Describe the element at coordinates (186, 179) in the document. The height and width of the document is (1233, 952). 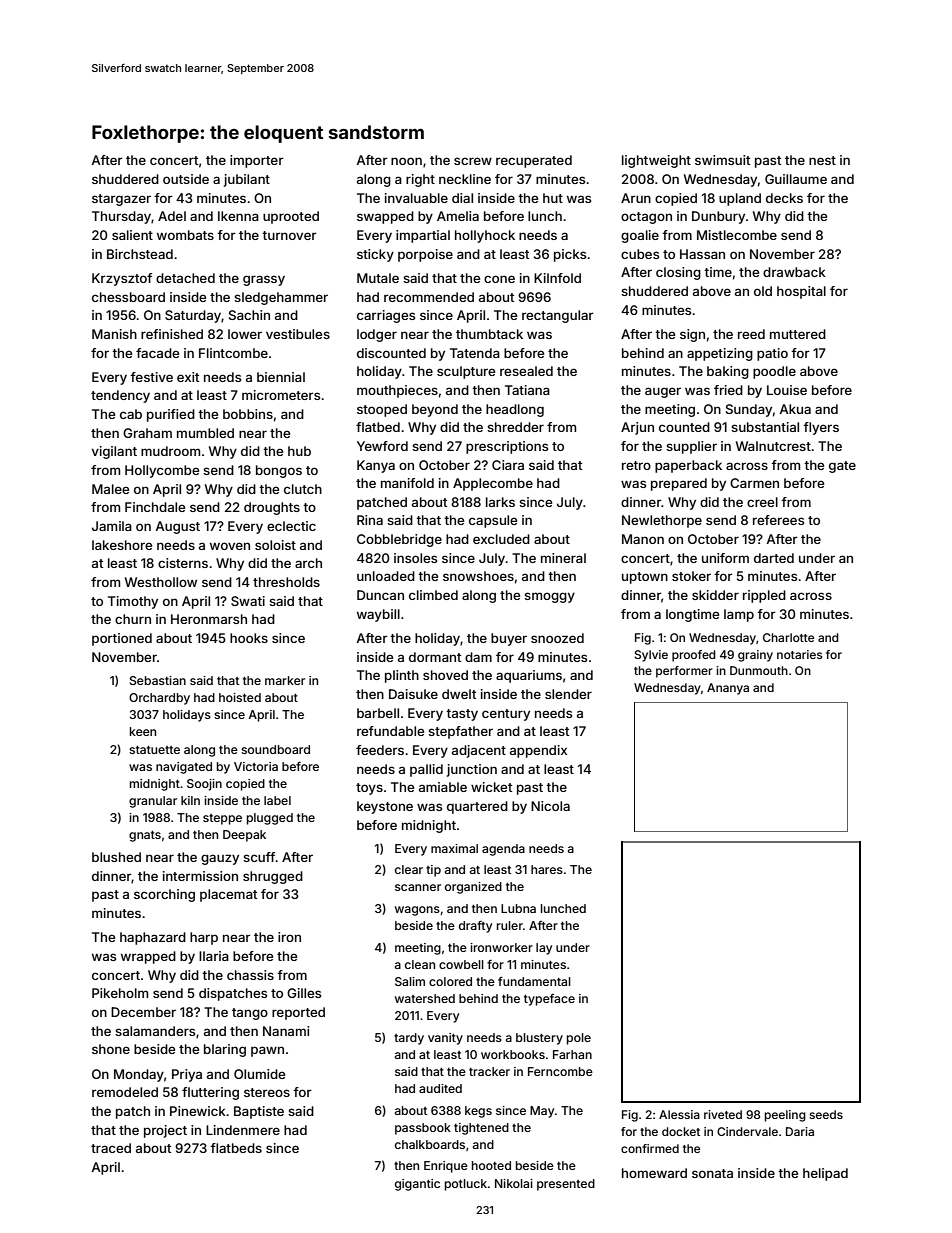
I see `outside` at that location.
